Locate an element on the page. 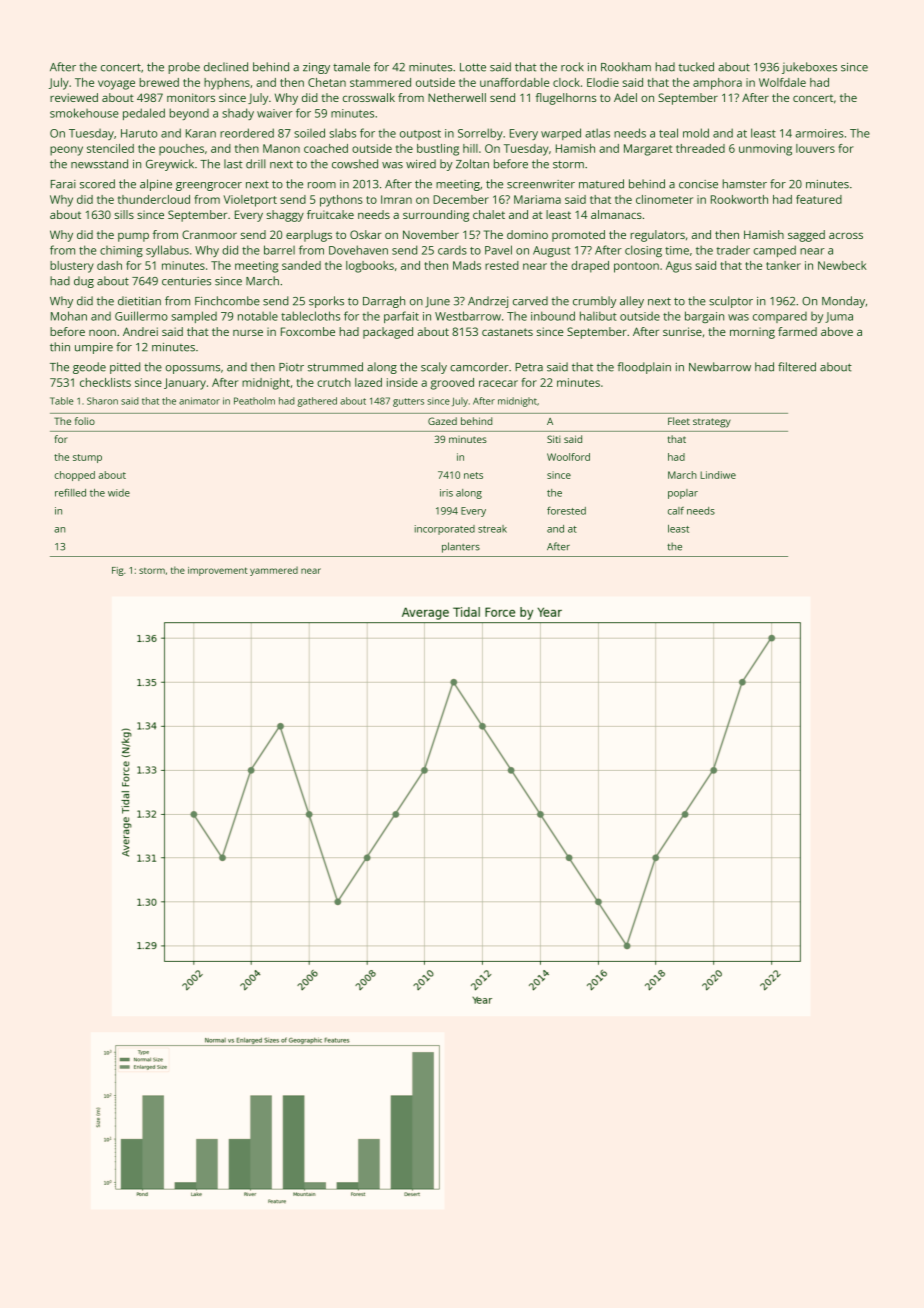  probe is located at coordinates (184, 68).
